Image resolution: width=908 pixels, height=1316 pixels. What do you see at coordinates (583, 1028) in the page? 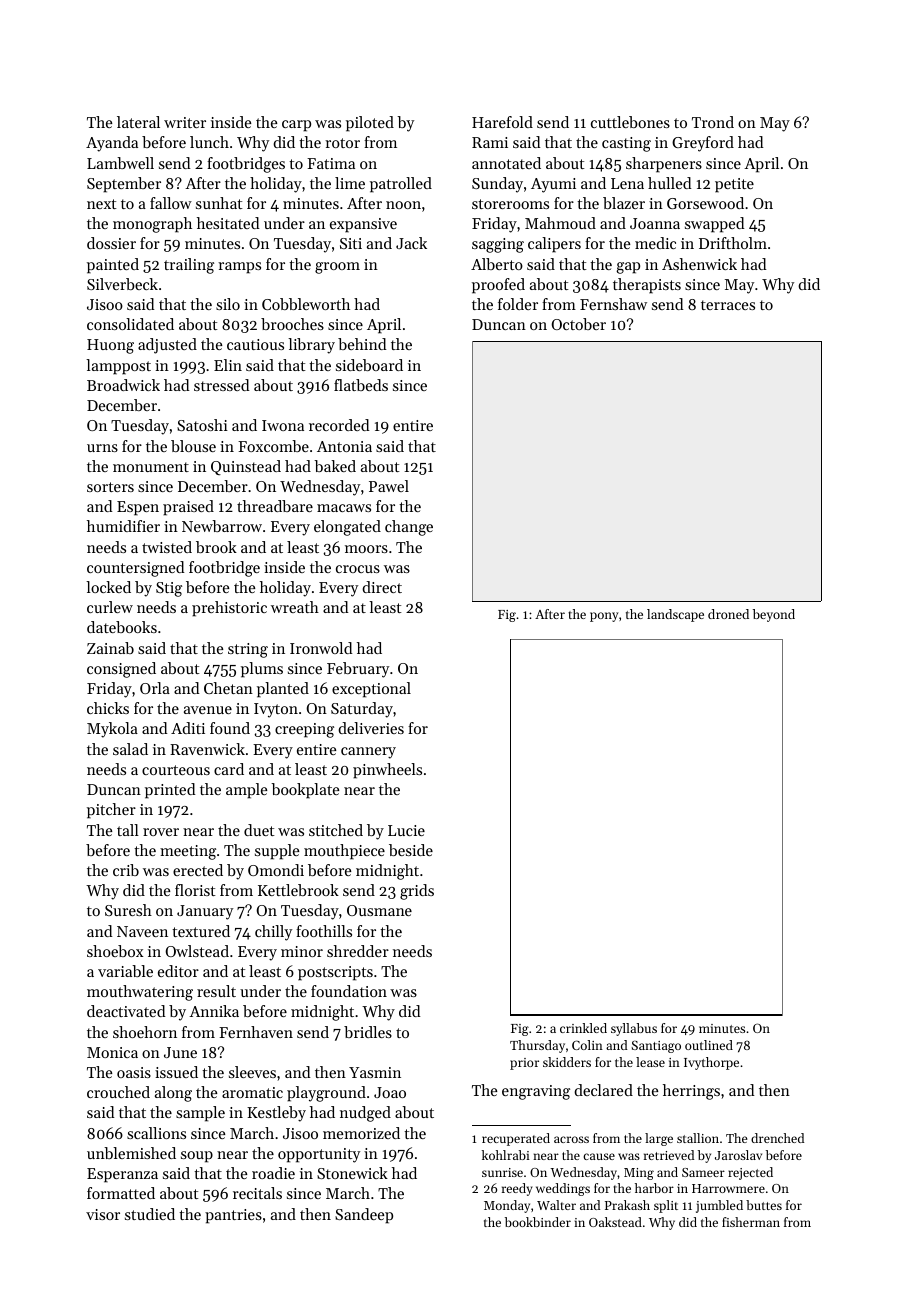
I see `crinkled` at bounding box center [583, 1028].
